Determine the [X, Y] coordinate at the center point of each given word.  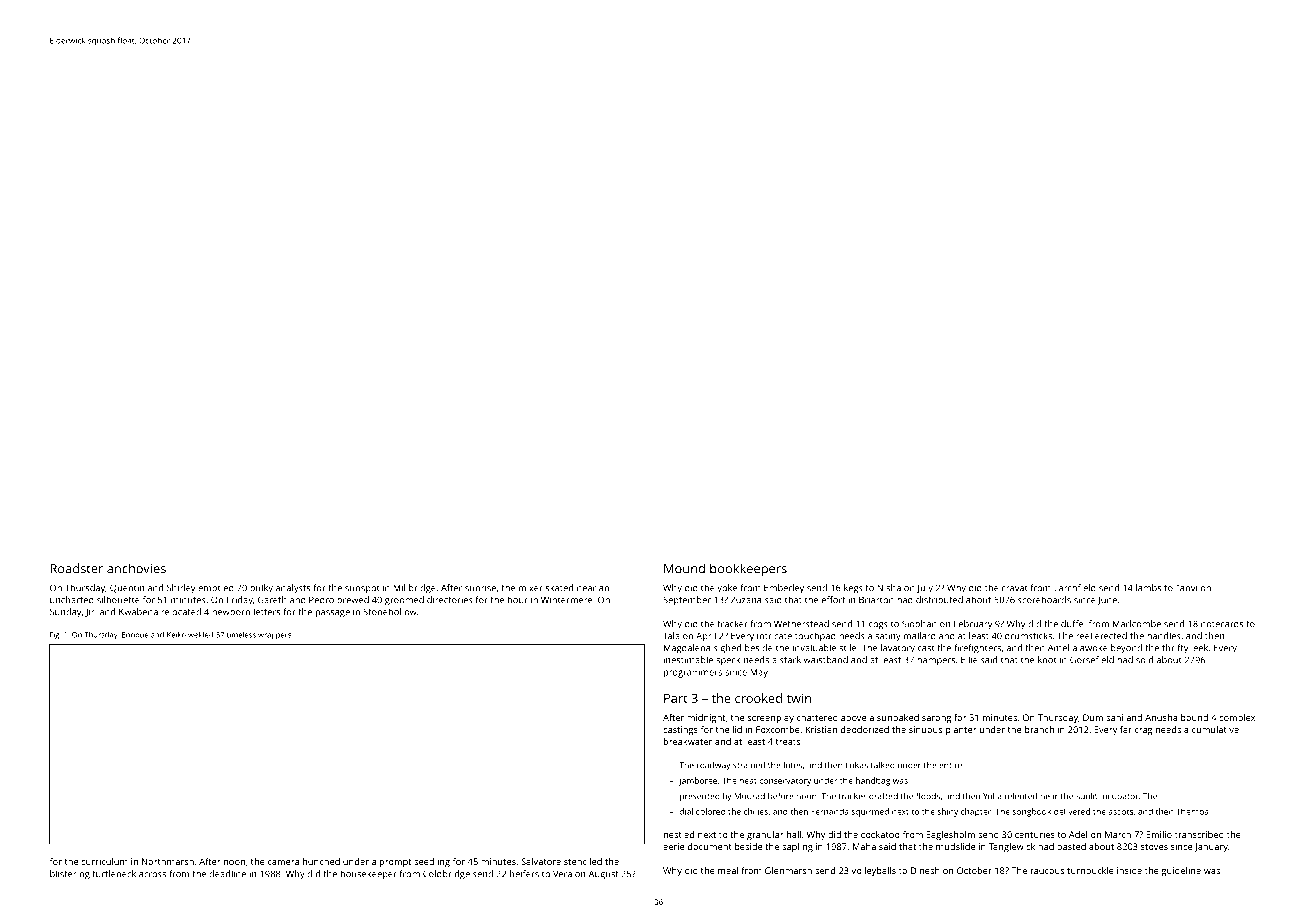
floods [928, 796]
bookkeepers [748, 570]
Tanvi [1186, 588]
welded [200, 635]
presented [700, 797]
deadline [227, 874]
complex [1237, 718]
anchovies [136, 568]
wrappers [274, 636]
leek [1199, 648]
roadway [713, 766]
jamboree [698, 781]
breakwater [688, 741]
